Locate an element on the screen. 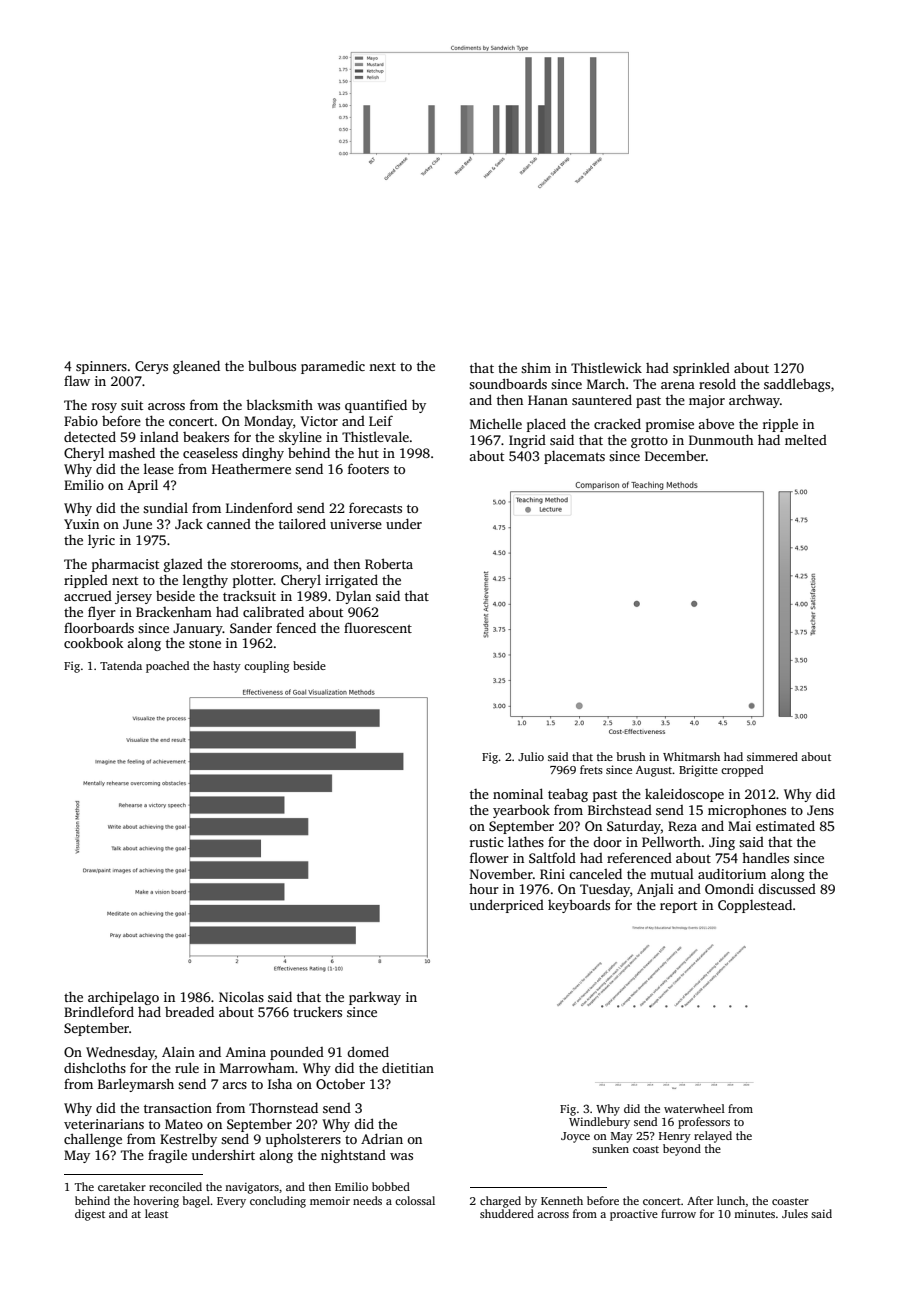  spinners is located at coordinates (101, 367).
